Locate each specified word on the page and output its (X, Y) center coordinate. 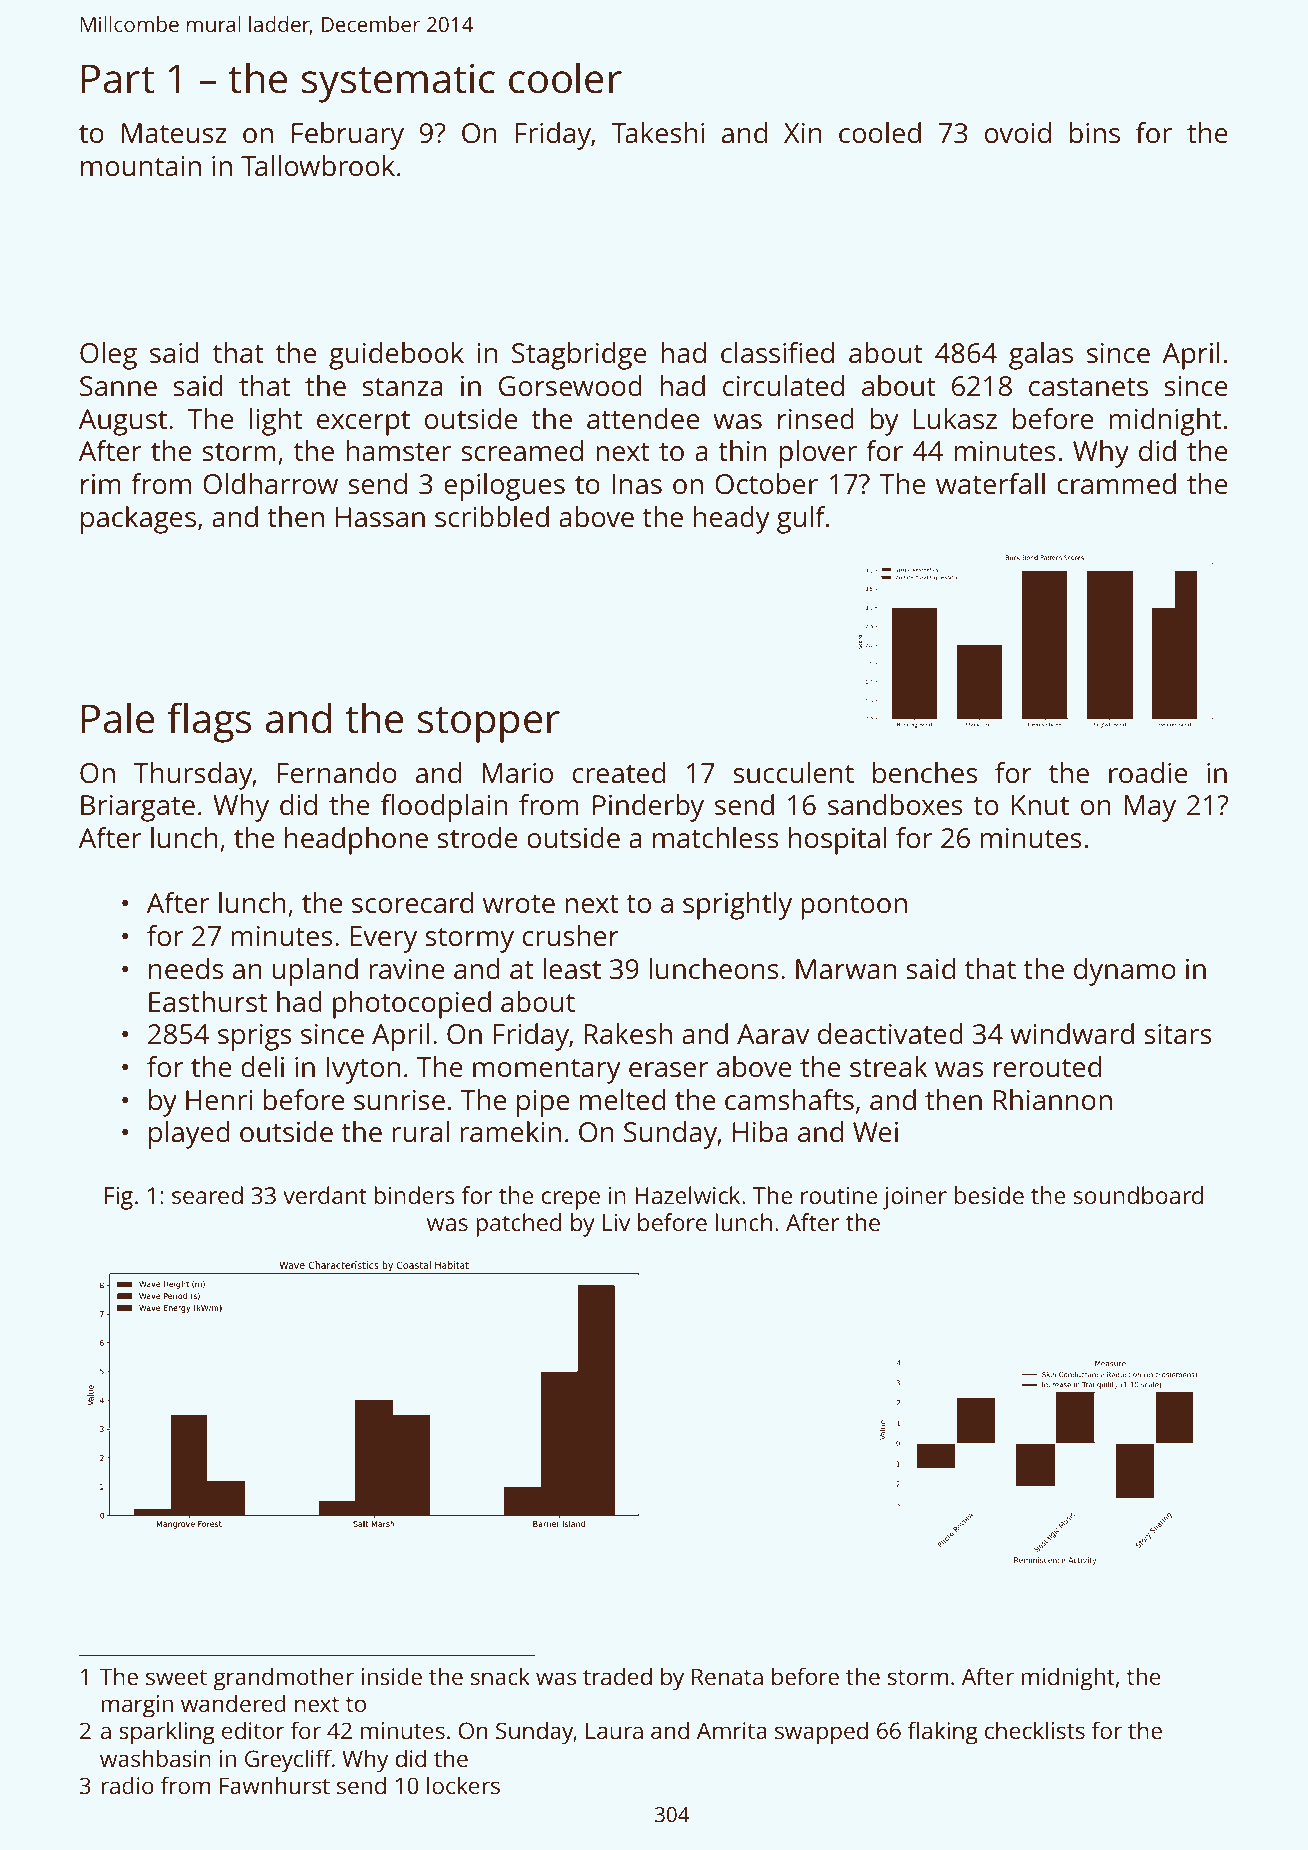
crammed (1116, 484)
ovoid (1018, 132)
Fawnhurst (275, 1785)
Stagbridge (579, 356)
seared (207, 1195)
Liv (616, 1222)
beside (989, 1195)
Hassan (380, 517)
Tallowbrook (318, 165)
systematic (398, 83)
